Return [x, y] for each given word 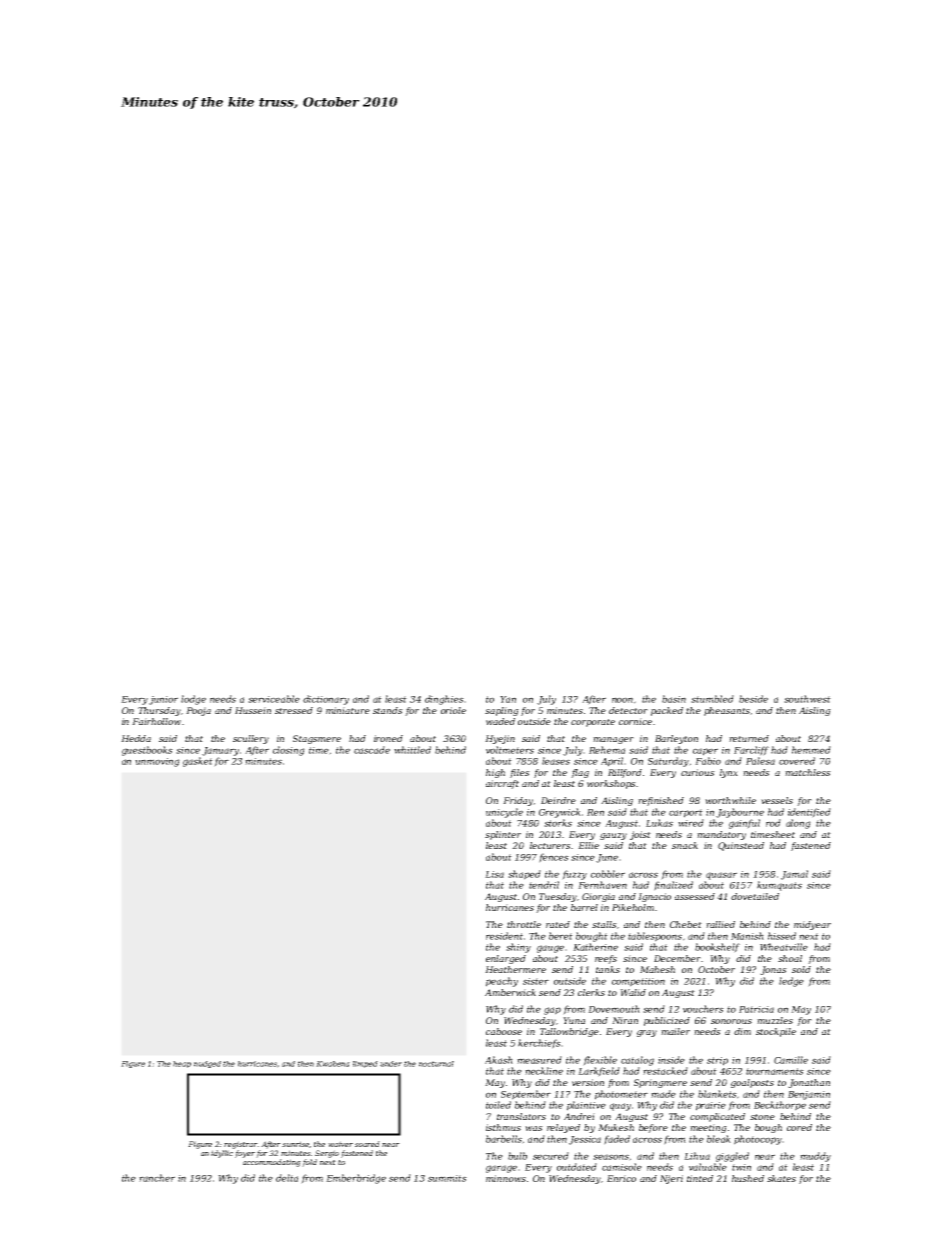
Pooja [198, 711]
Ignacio [654, 897]
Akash [499, 1060]
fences [554, 858]
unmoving [157, 762]
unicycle [504, 813]
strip [717, 1061]
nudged [207, 1064]
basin [674, 699]
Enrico [621, 1178]
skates [781, 1178]
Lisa [494, 874]
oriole [453, 710]
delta [287, 1178]
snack [685, 845]
